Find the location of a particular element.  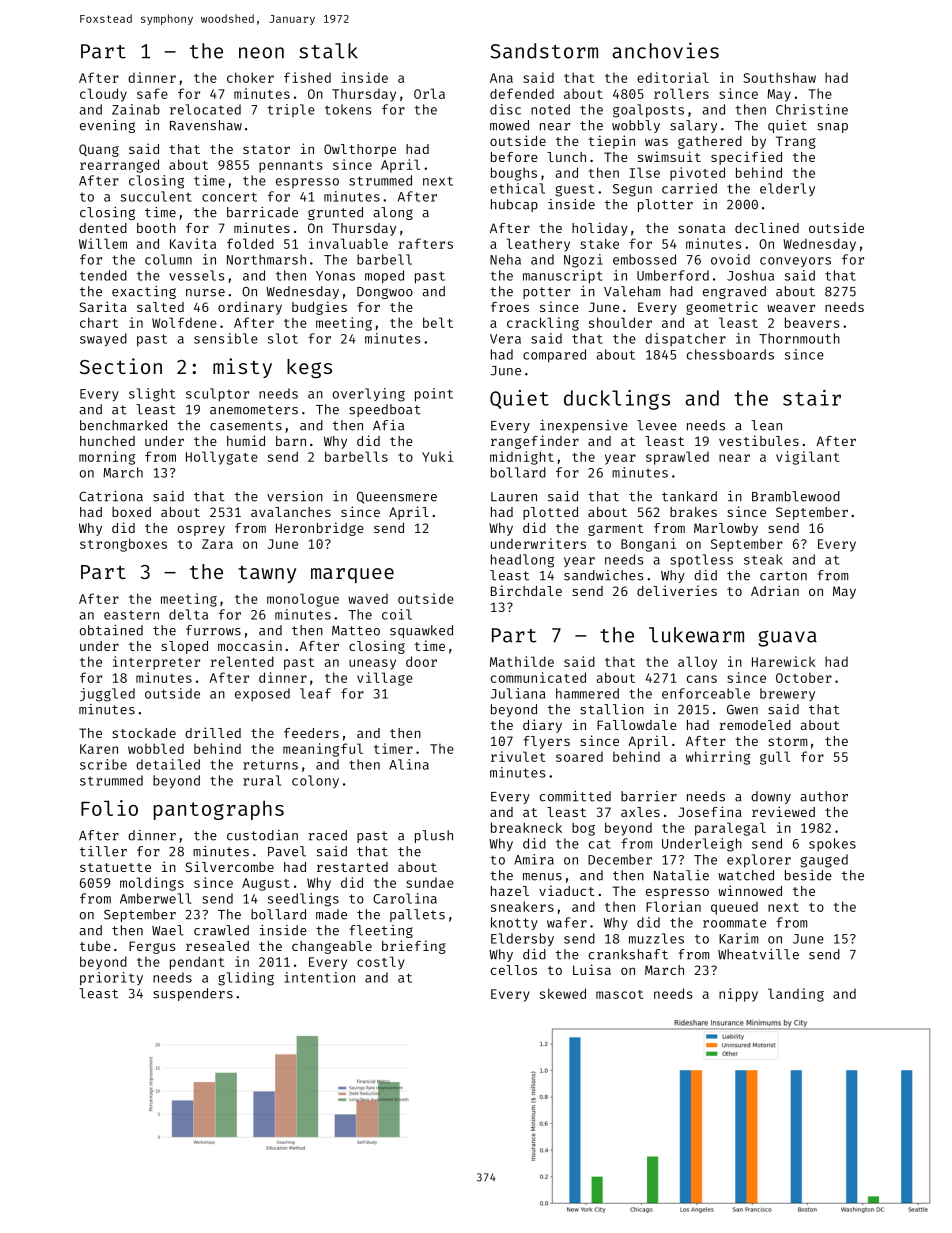

stalk is located at coordinates (328, 51).
